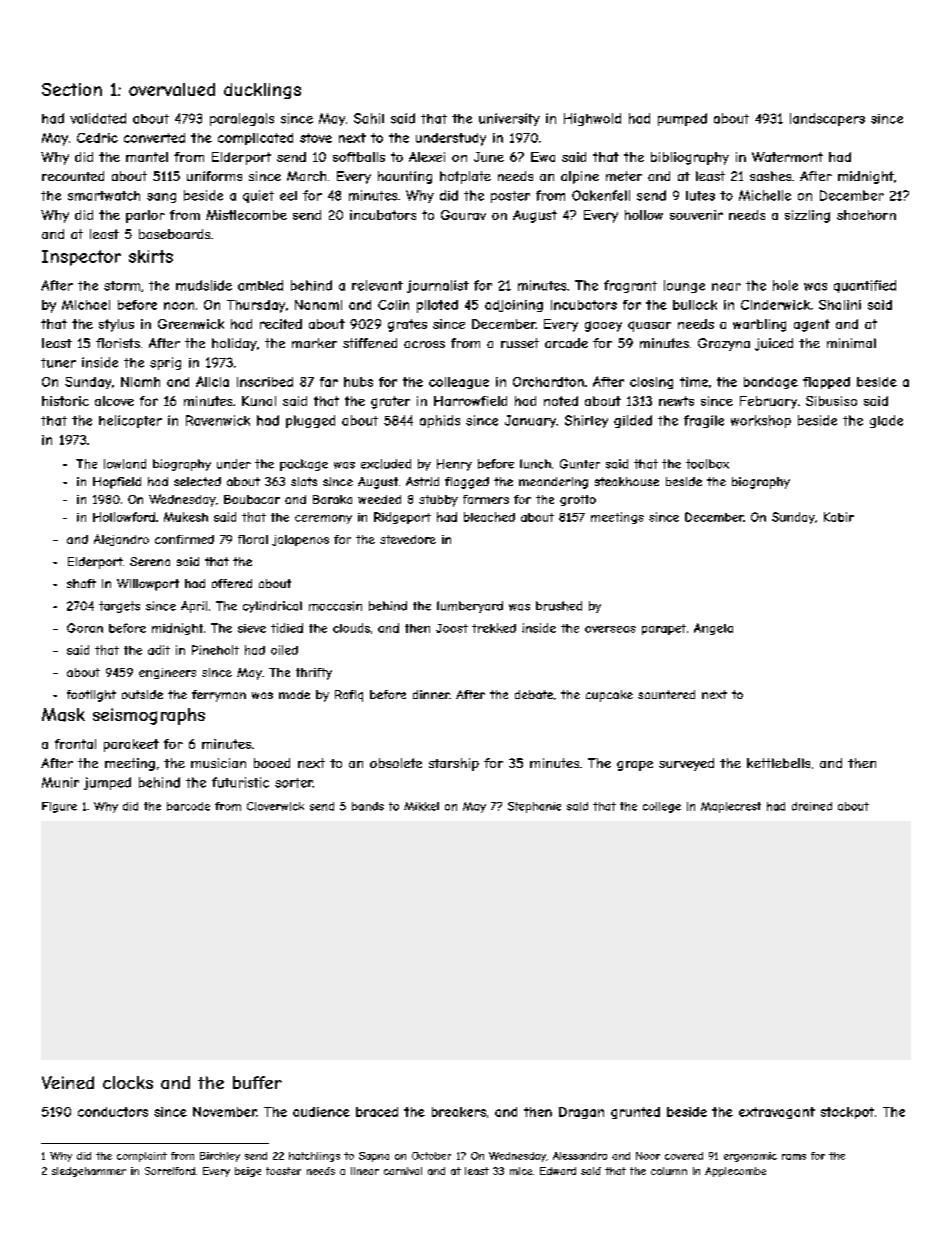 The width and height of the page is (952, 1233). Describe the element at coordinates (707, 464) in the page. I see `toolbox` at that location.
